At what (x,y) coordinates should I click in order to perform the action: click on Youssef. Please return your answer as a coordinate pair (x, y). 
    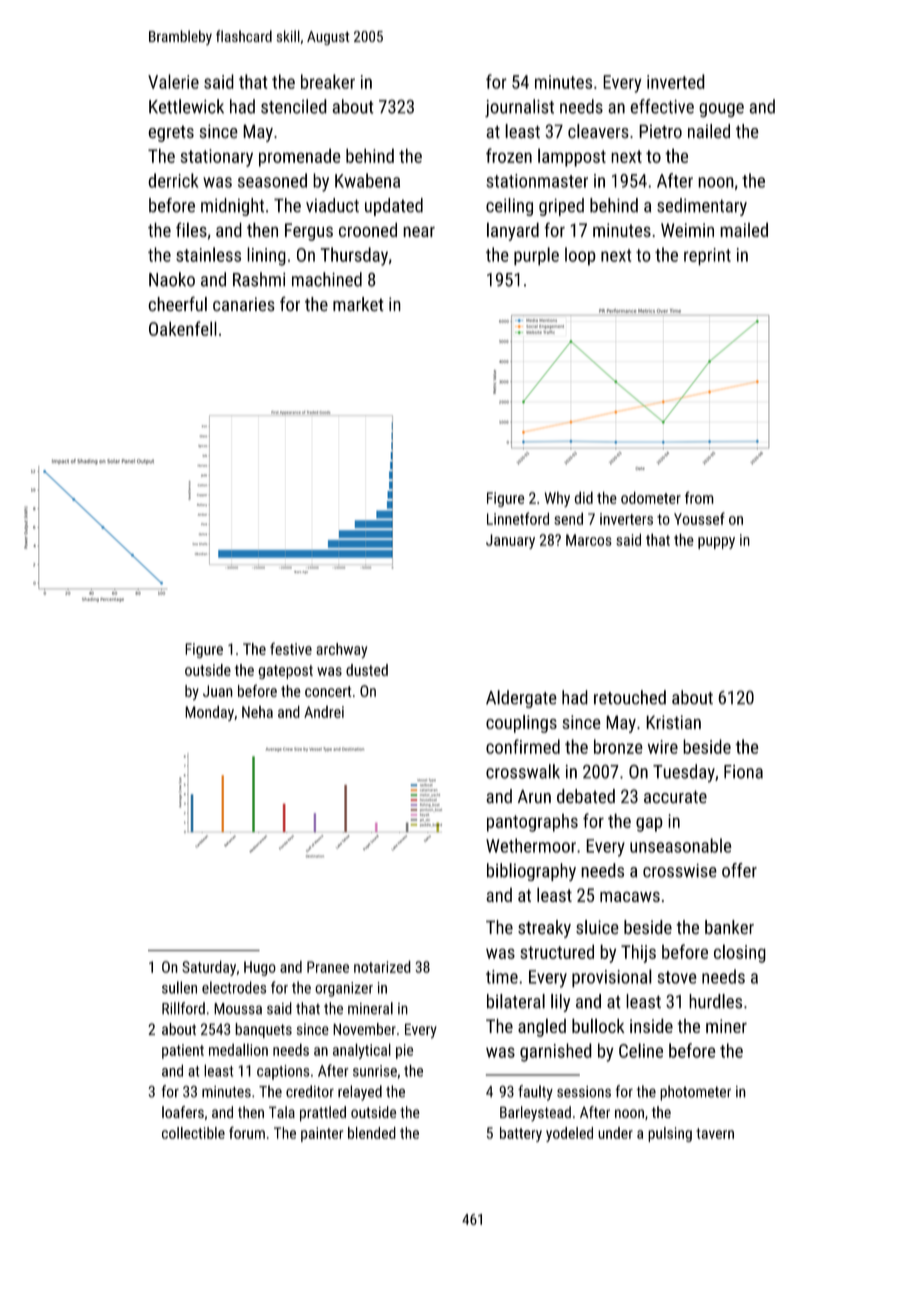
    Looking at the image, I should click on (699, 518).
